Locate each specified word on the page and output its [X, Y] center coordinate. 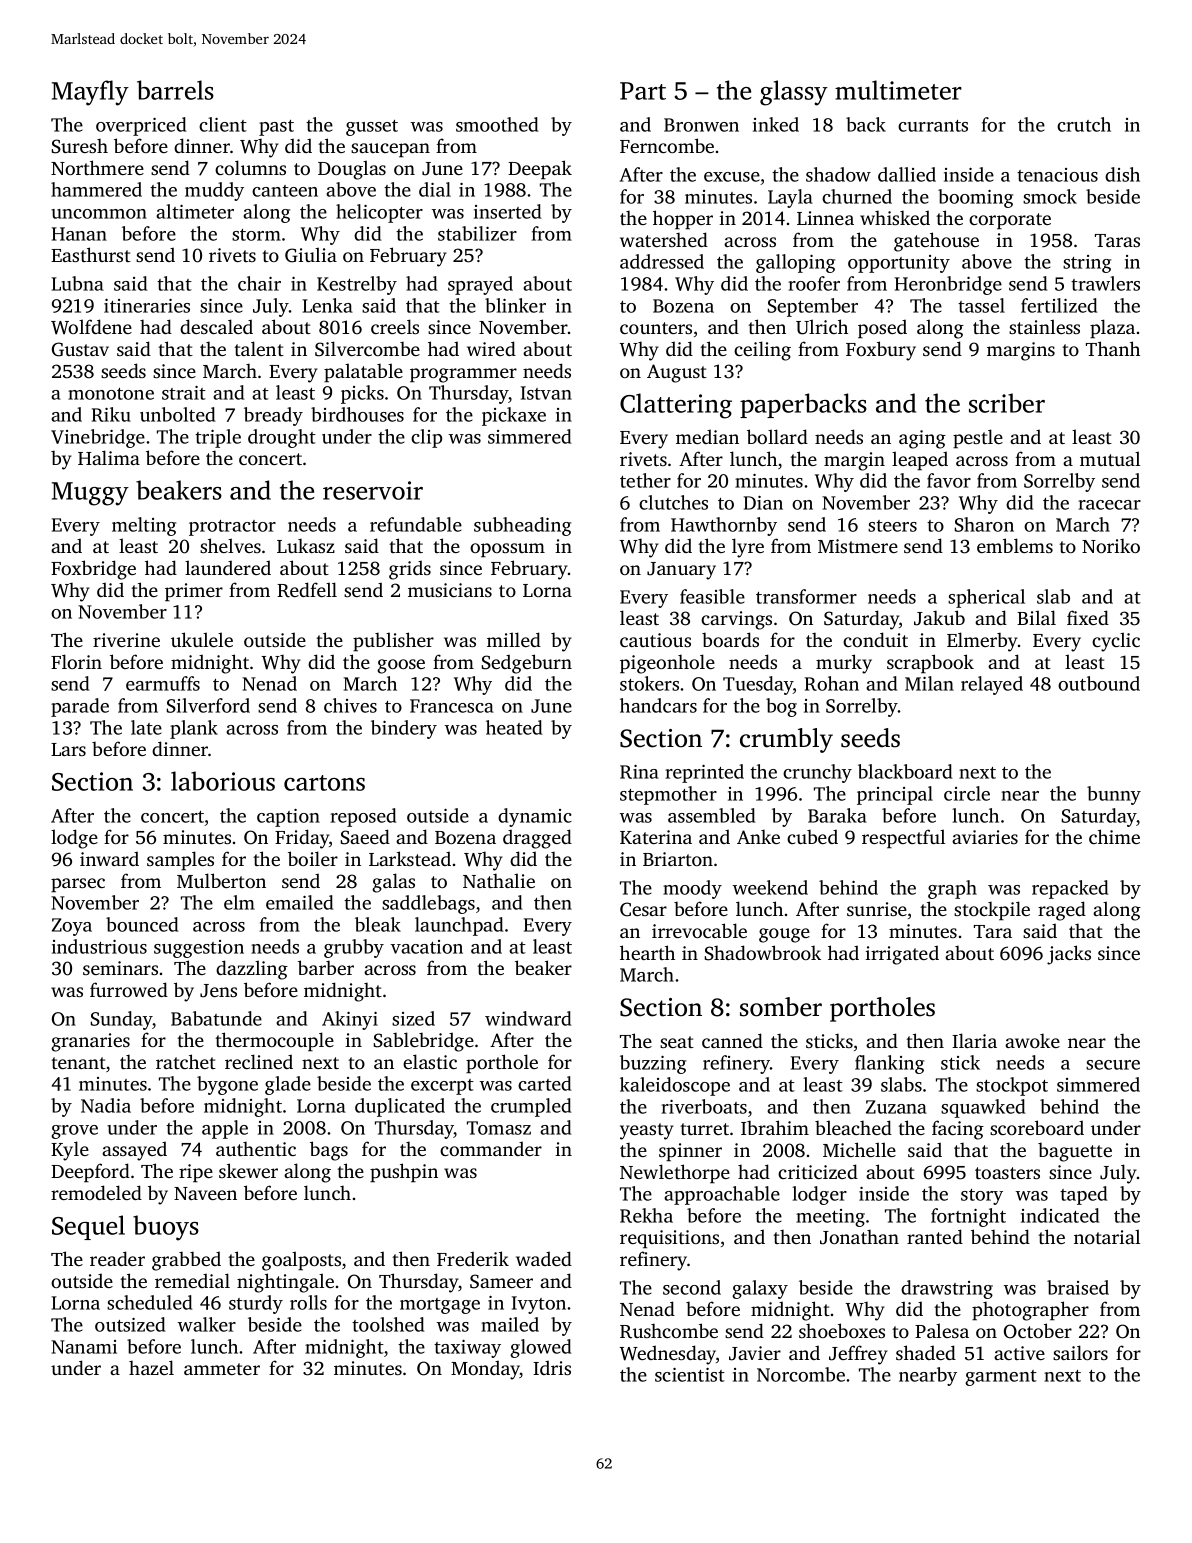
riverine [126, 640]
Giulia [311, 255]
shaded [926, 1352]
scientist [690, 1375]
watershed [664, 239]
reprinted [704, 773]
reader [117, 1258]
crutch [1084, 124]
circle [967, 793]
